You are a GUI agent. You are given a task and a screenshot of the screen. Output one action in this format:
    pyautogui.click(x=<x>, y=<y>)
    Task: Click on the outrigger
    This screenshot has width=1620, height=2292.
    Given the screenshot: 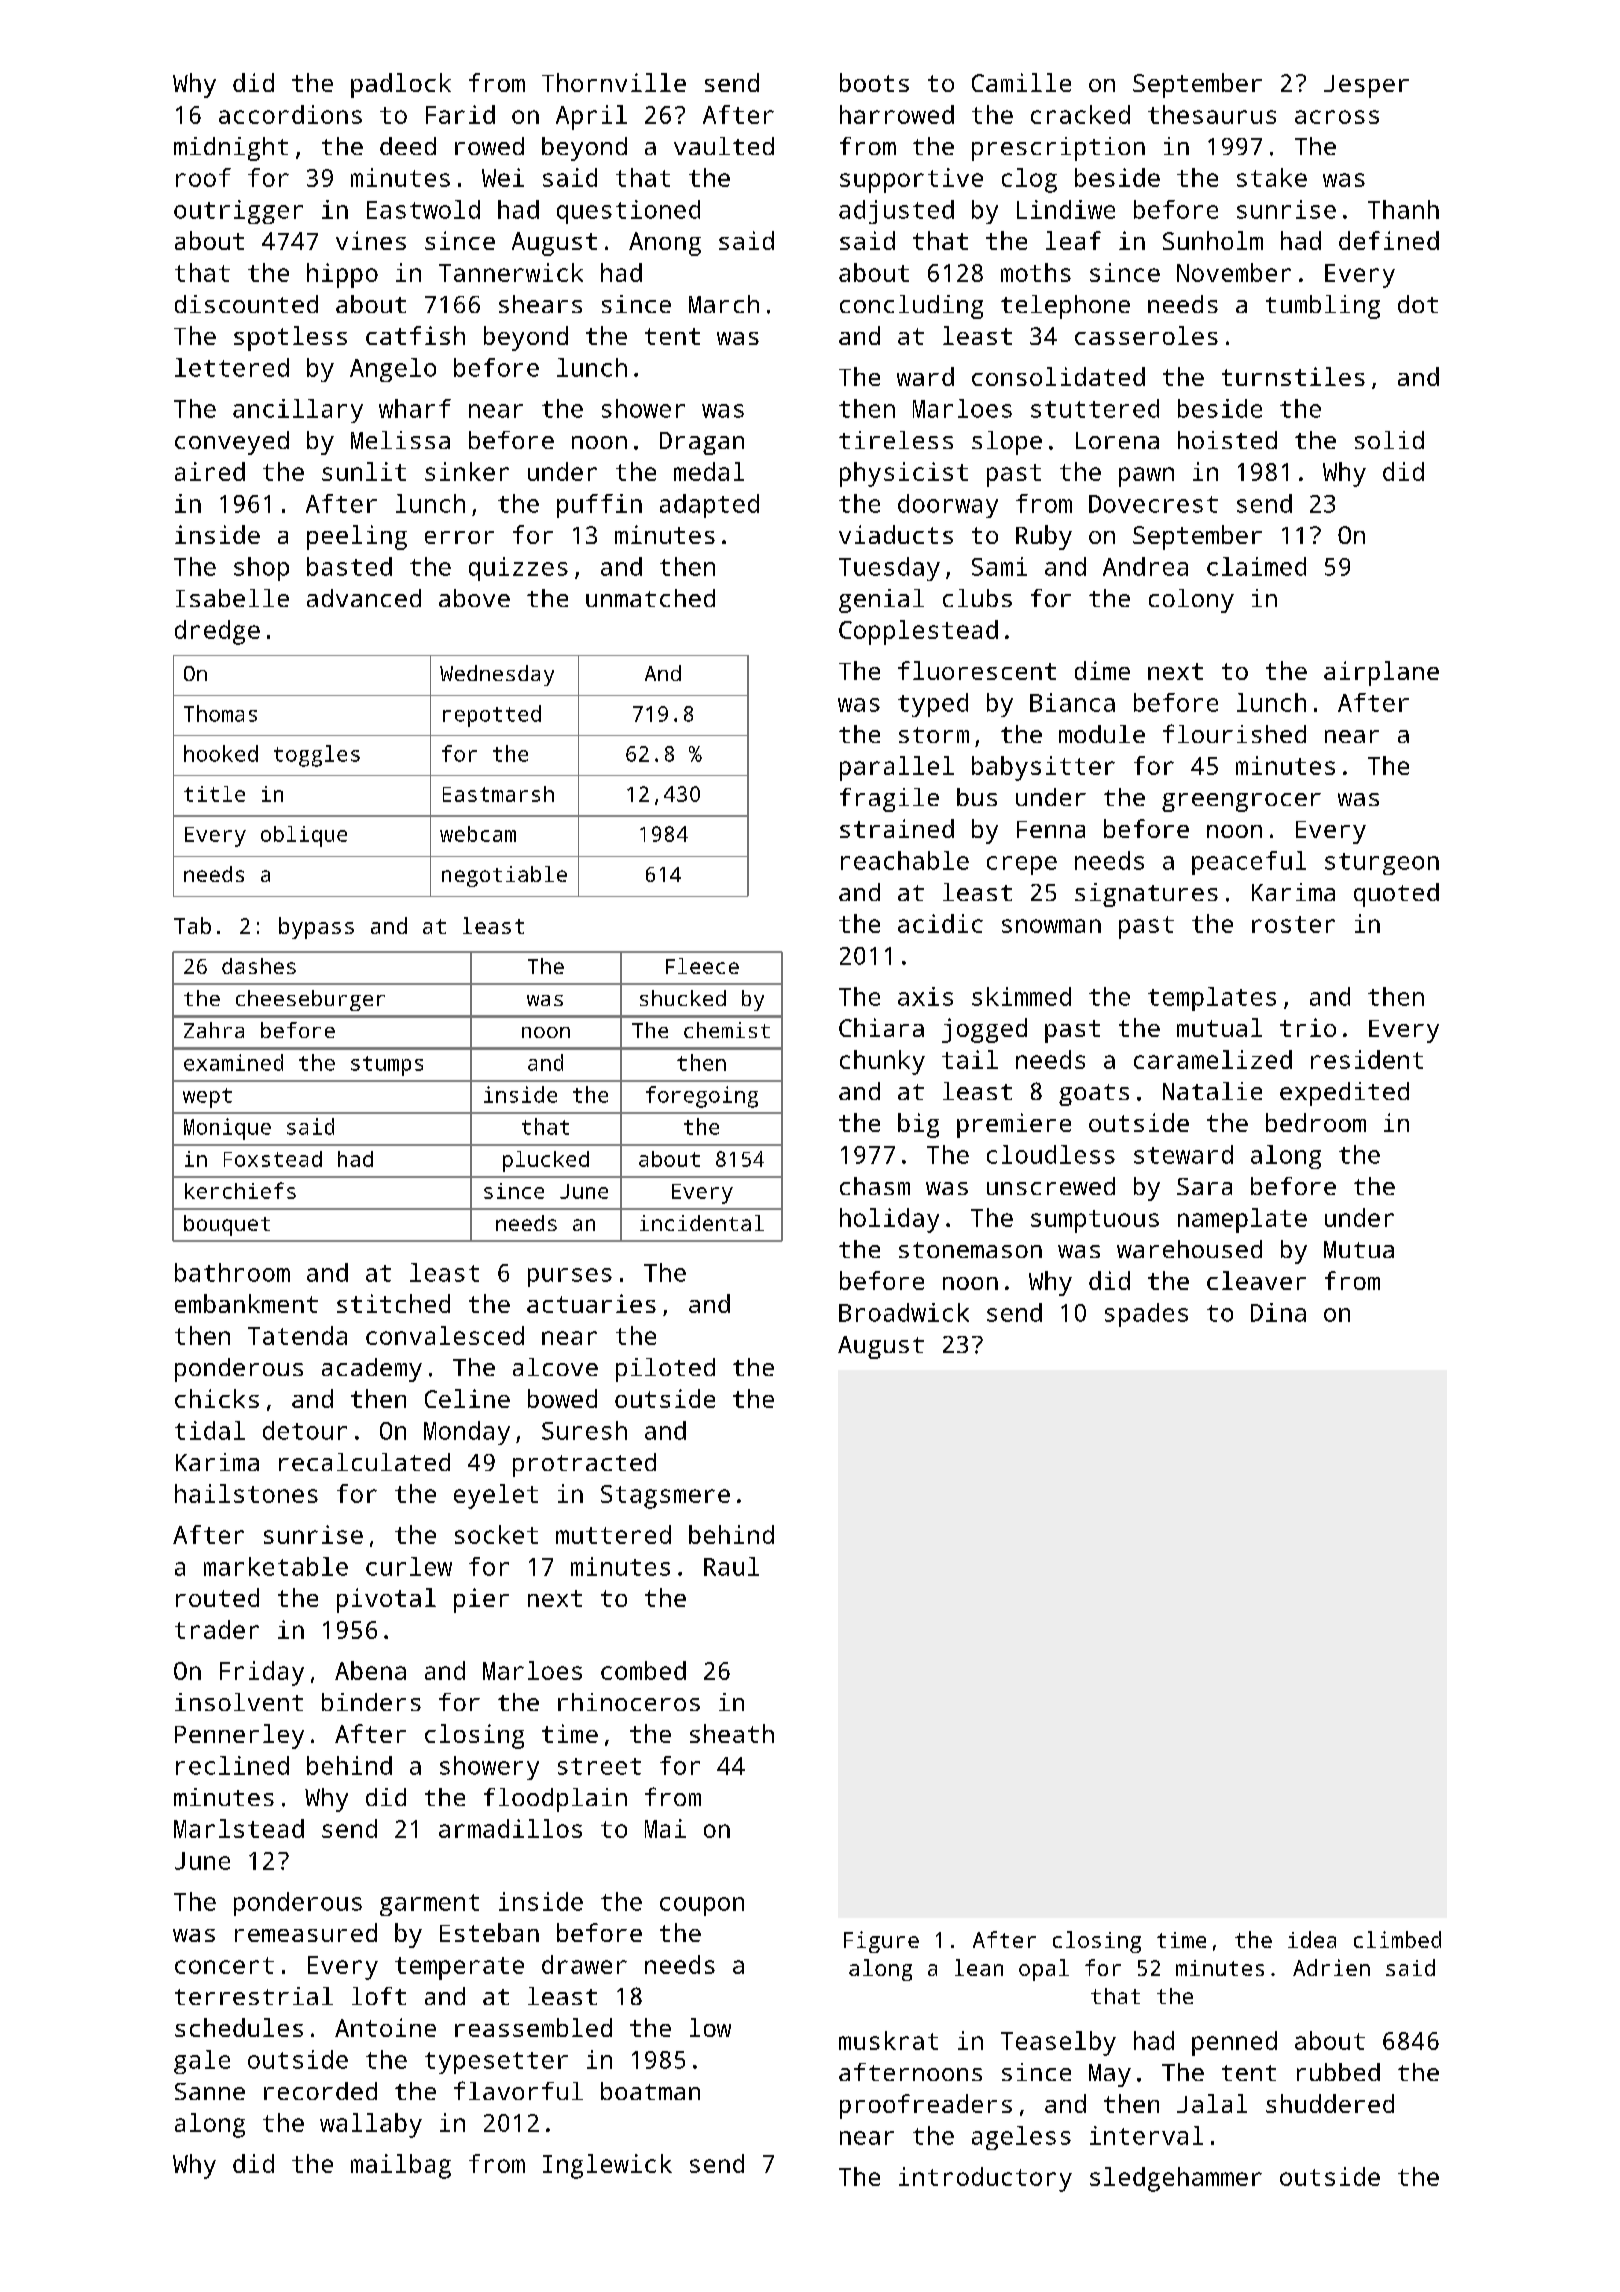 What is the action you would take?
    pyautogui.click(x=238, y=212)
